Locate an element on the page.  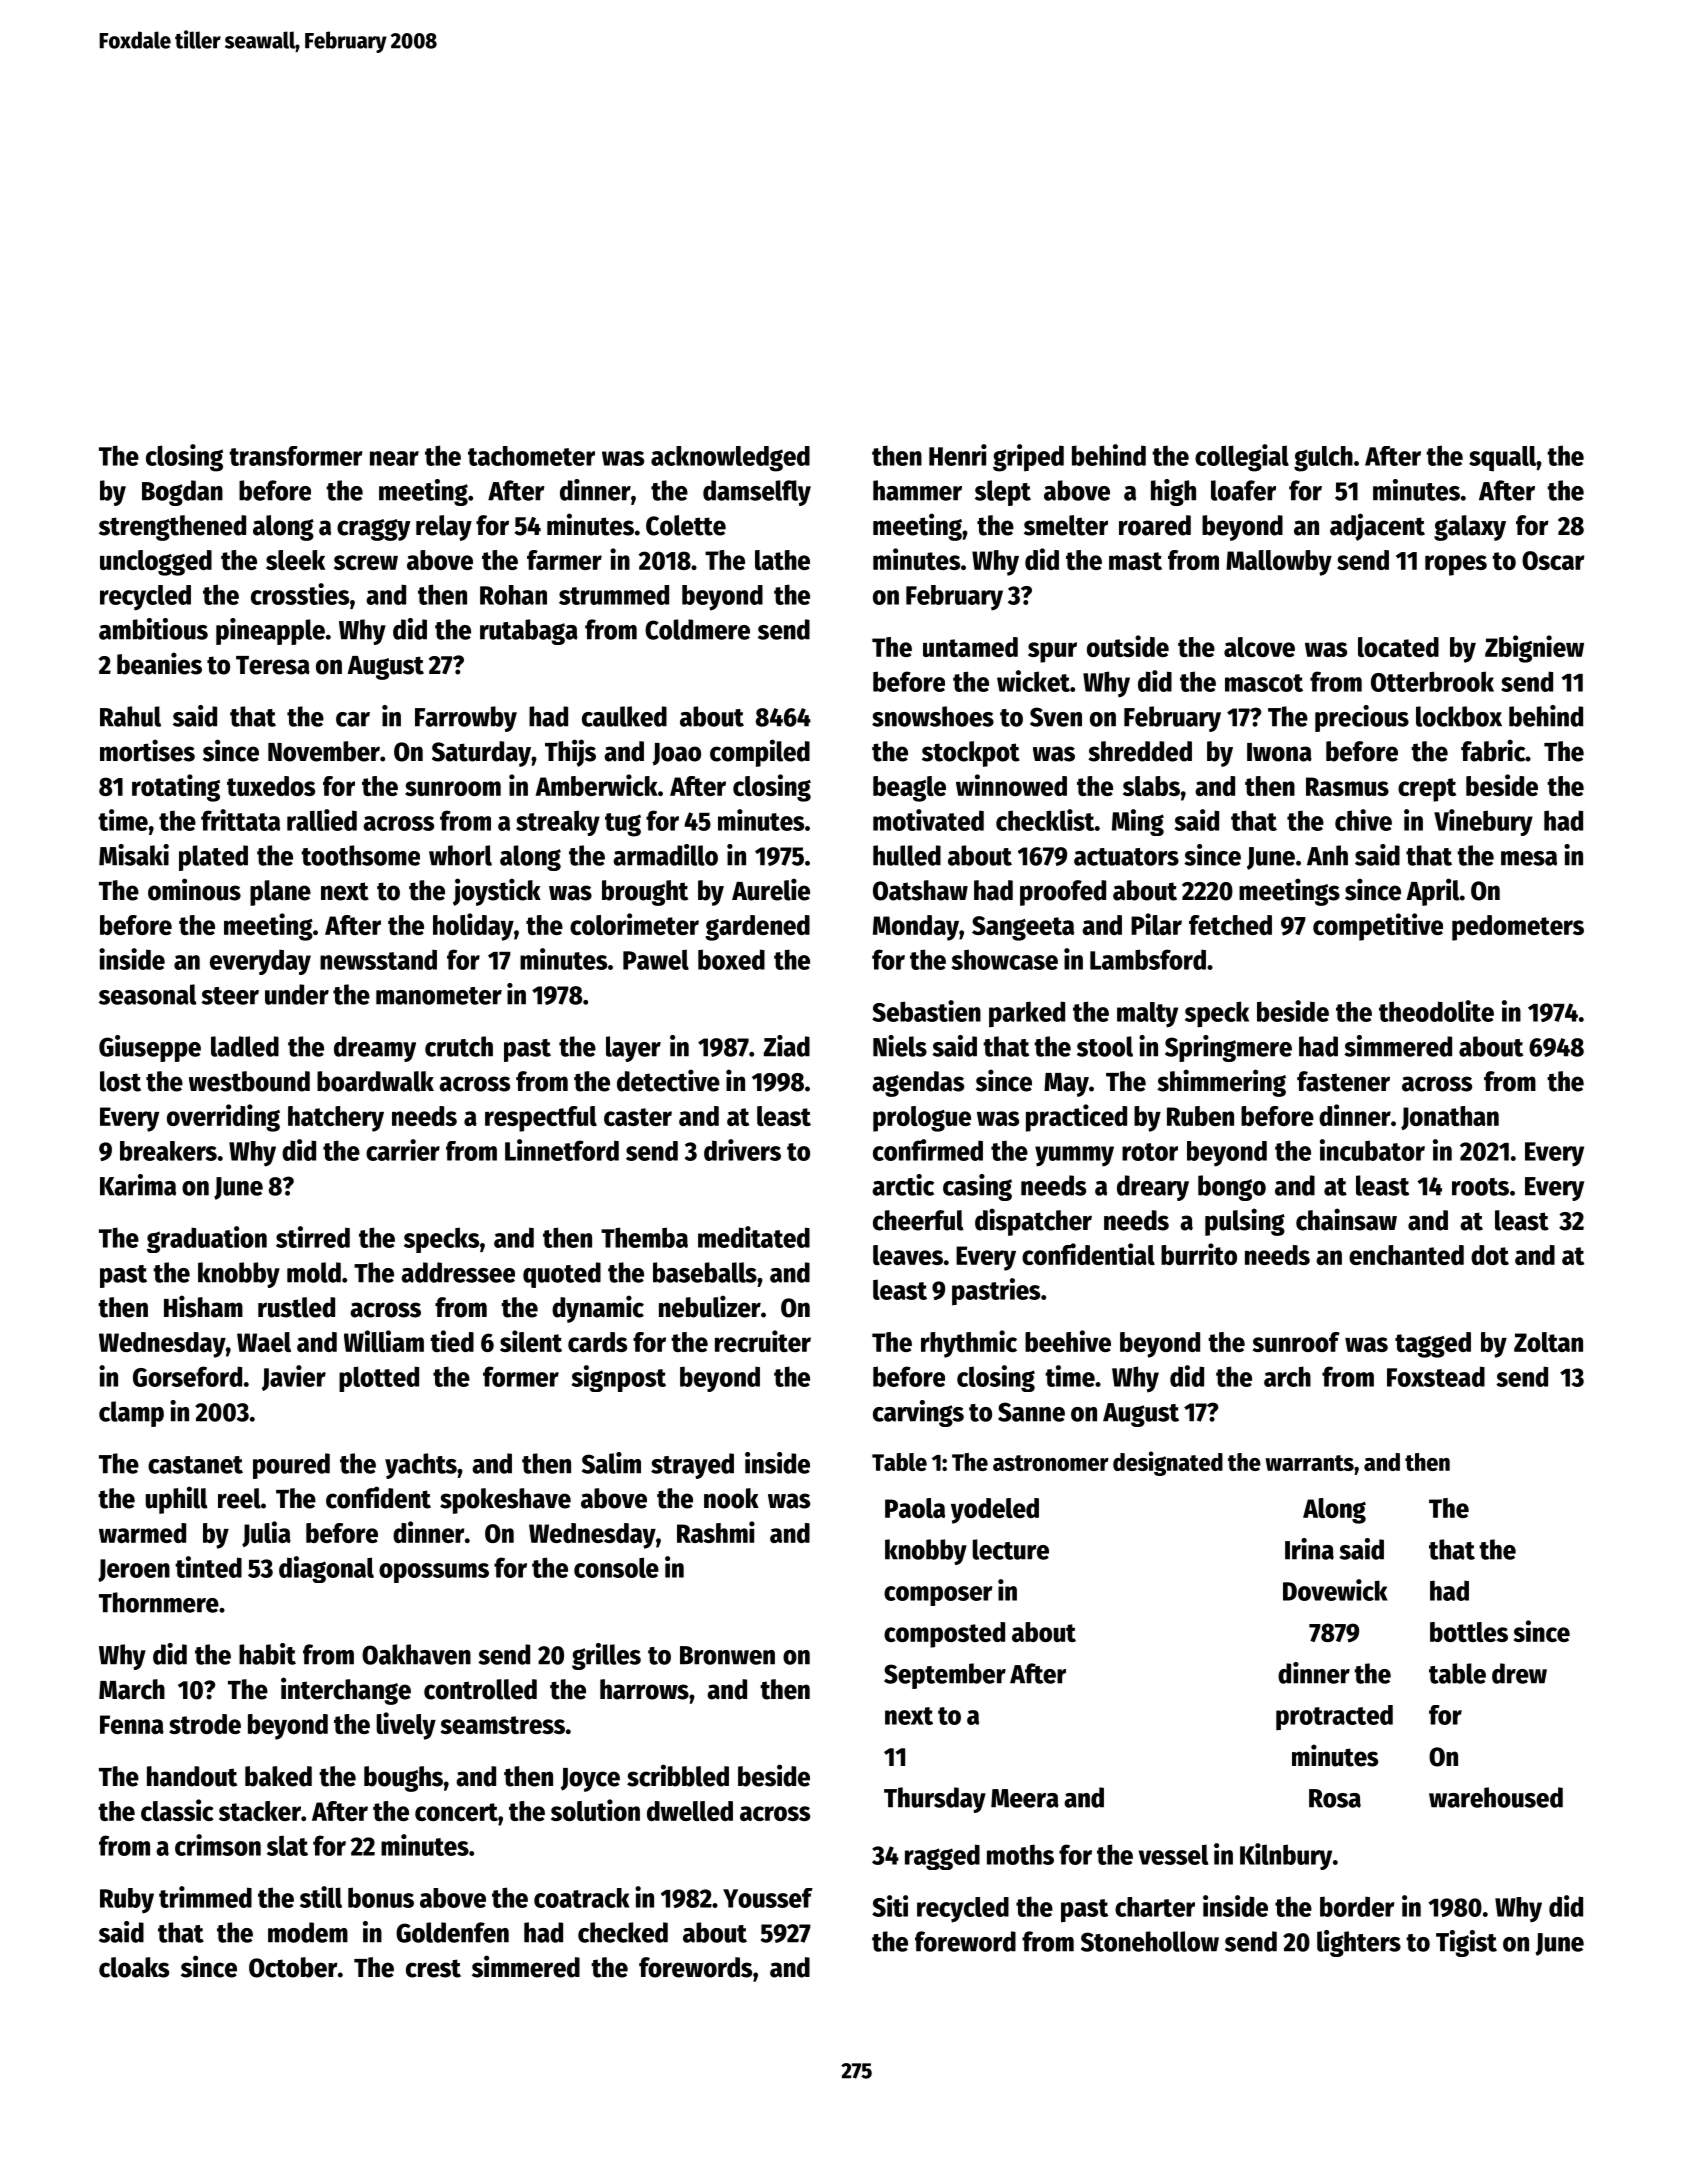
crept is located at coordinates (1427, 790).
